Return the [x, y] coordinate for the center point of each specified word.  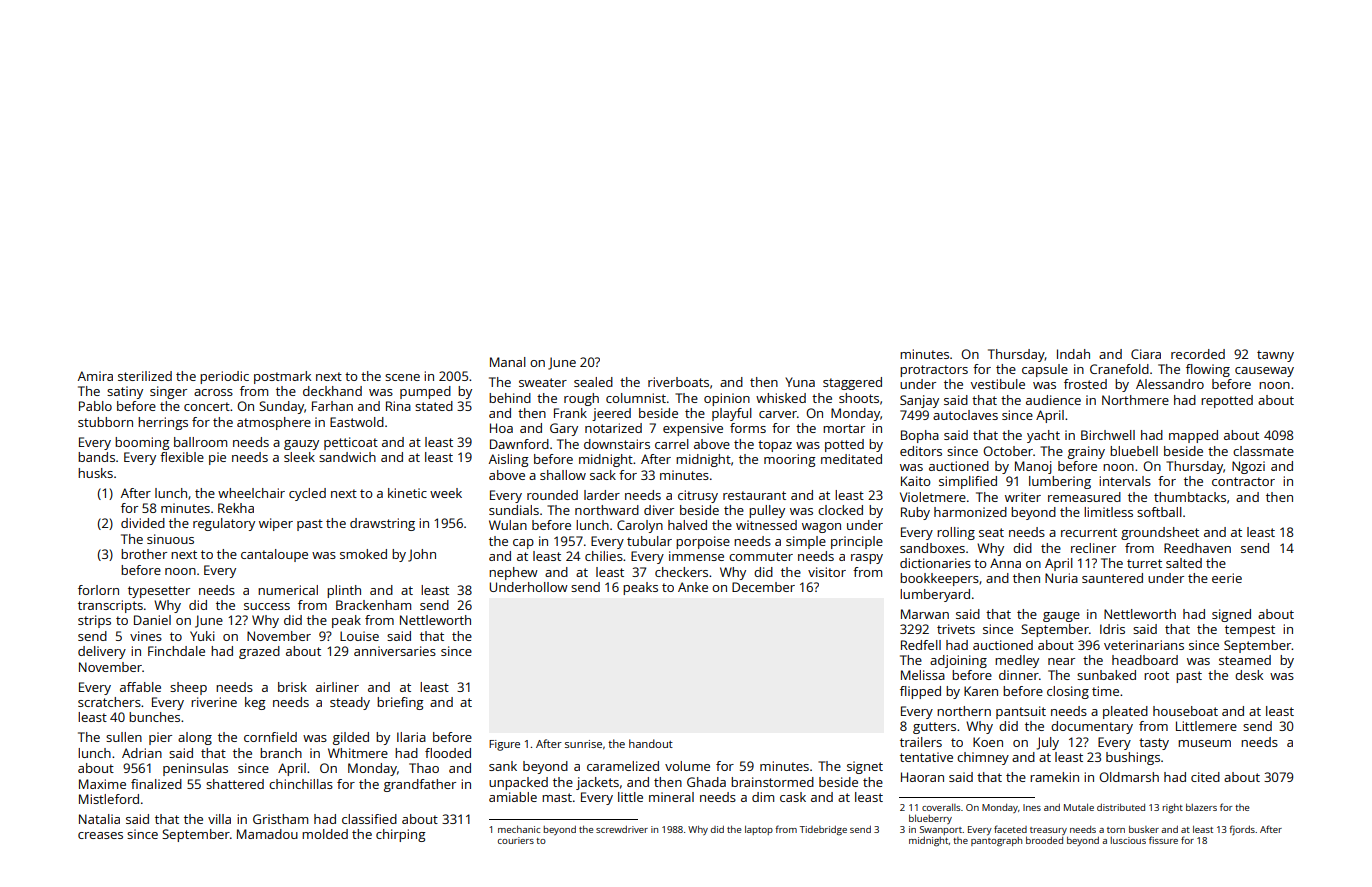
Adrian [142, 753]
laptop [759, 830]
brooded [1044, 840]
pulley [767, 511]
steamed [1245, 660]
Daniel [152, 620]
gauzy [301, 445]
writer [1023, 497]
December [763, 587]
